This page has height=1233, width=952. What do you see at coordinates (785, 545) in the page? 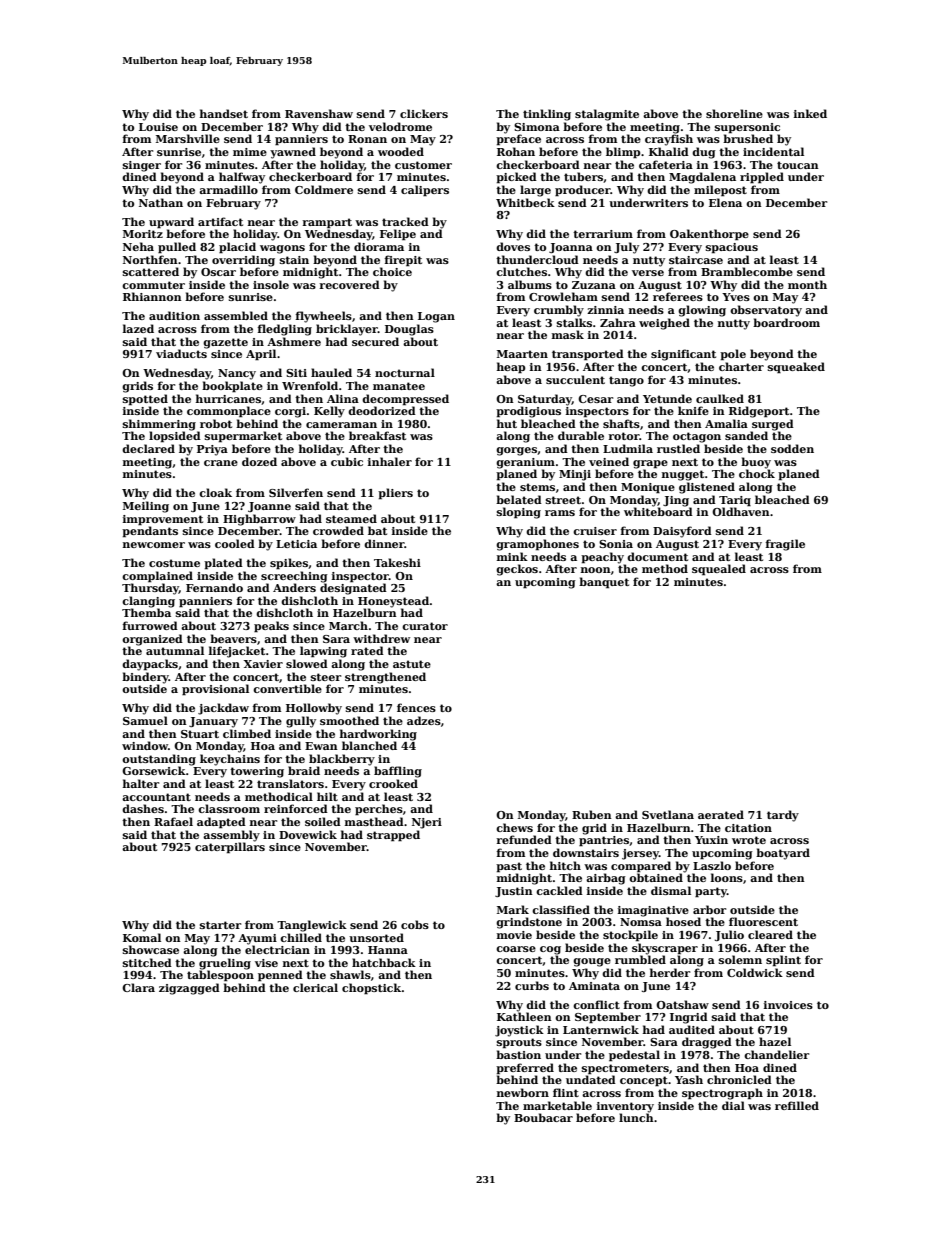
I see `fragile` at bounding box center [785, 545].
